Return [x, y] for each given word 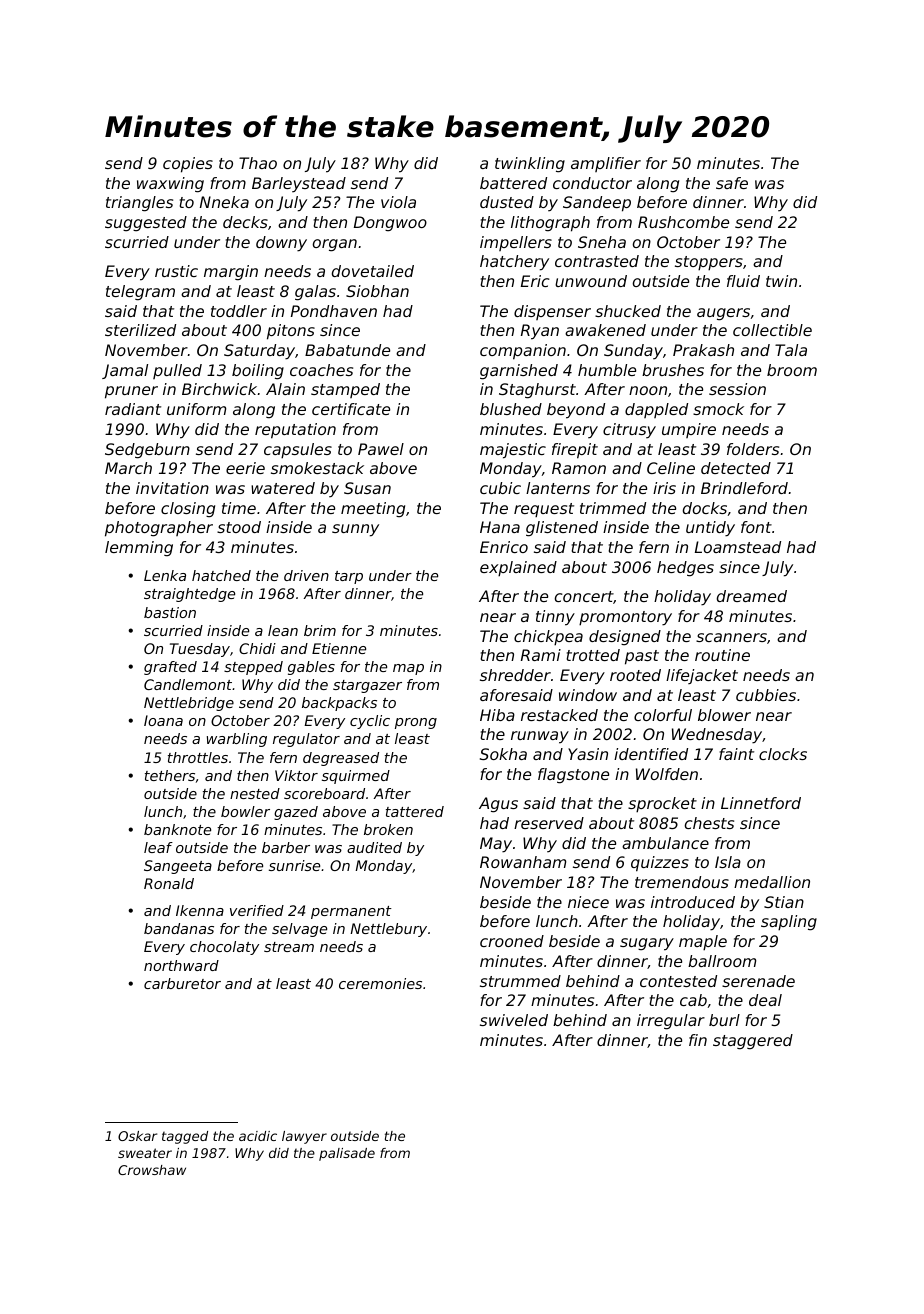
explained [518, 569]
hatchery [514, 263]
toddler [239, 311]
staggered [753, 1042]
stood [239, 527]
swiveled [514, 1020]
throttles [198, 757]
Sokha [503, 754]
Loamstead [738, 547]
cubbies [766, 695]
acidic [258, 1136]
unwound [591, 281]
